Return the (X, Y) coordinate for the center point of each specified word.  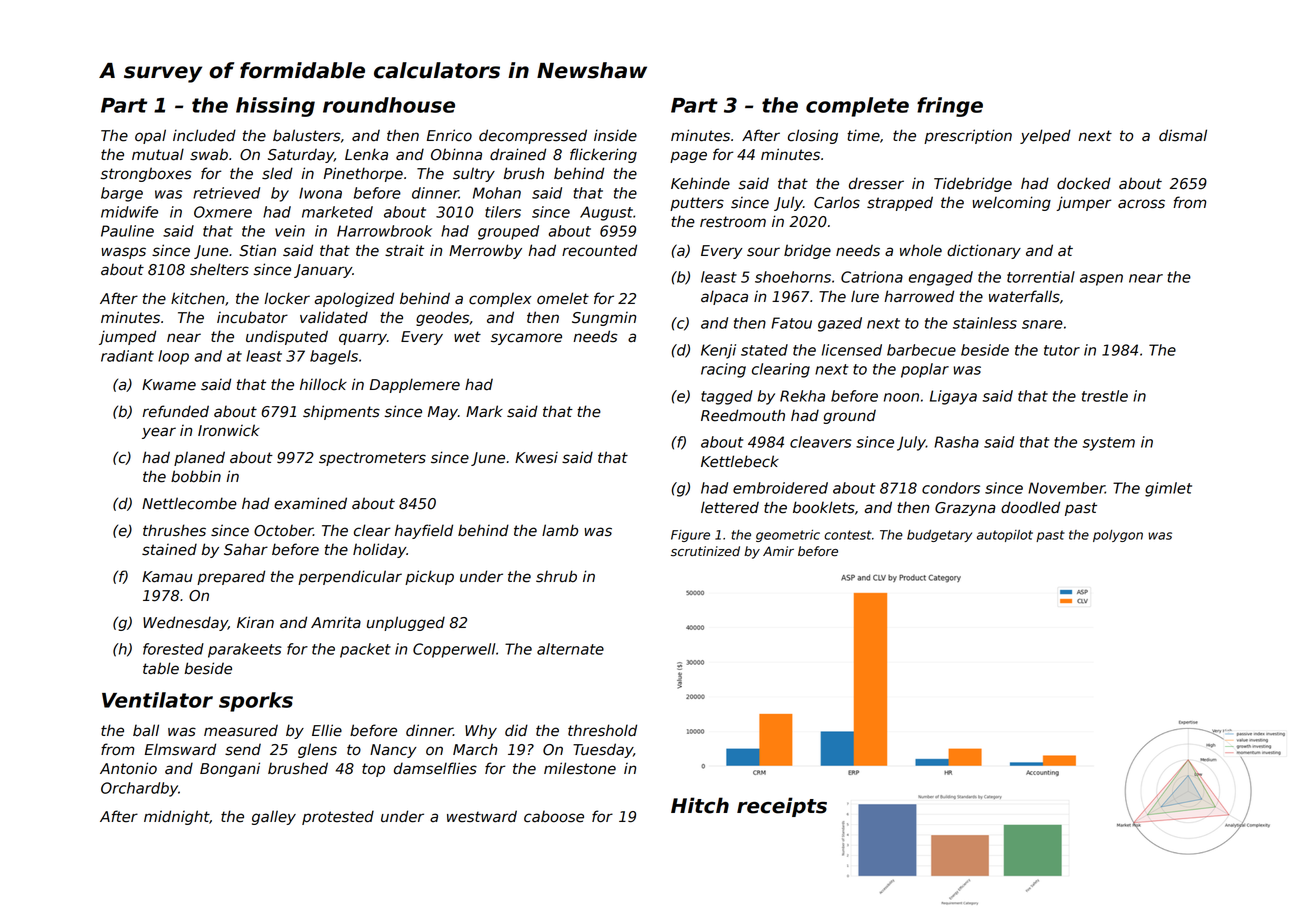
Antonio (128, 768)
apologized (354, 299)
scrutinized (705, 551)
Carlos (837, 202)
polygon (1118, 536)
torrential (1041, 277)
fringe (950, 107)
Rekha (802, 396)
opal (150, 136)
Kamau (167, 577)
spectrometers (372, 459)
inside (615, 135)
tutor (1062, 350)
